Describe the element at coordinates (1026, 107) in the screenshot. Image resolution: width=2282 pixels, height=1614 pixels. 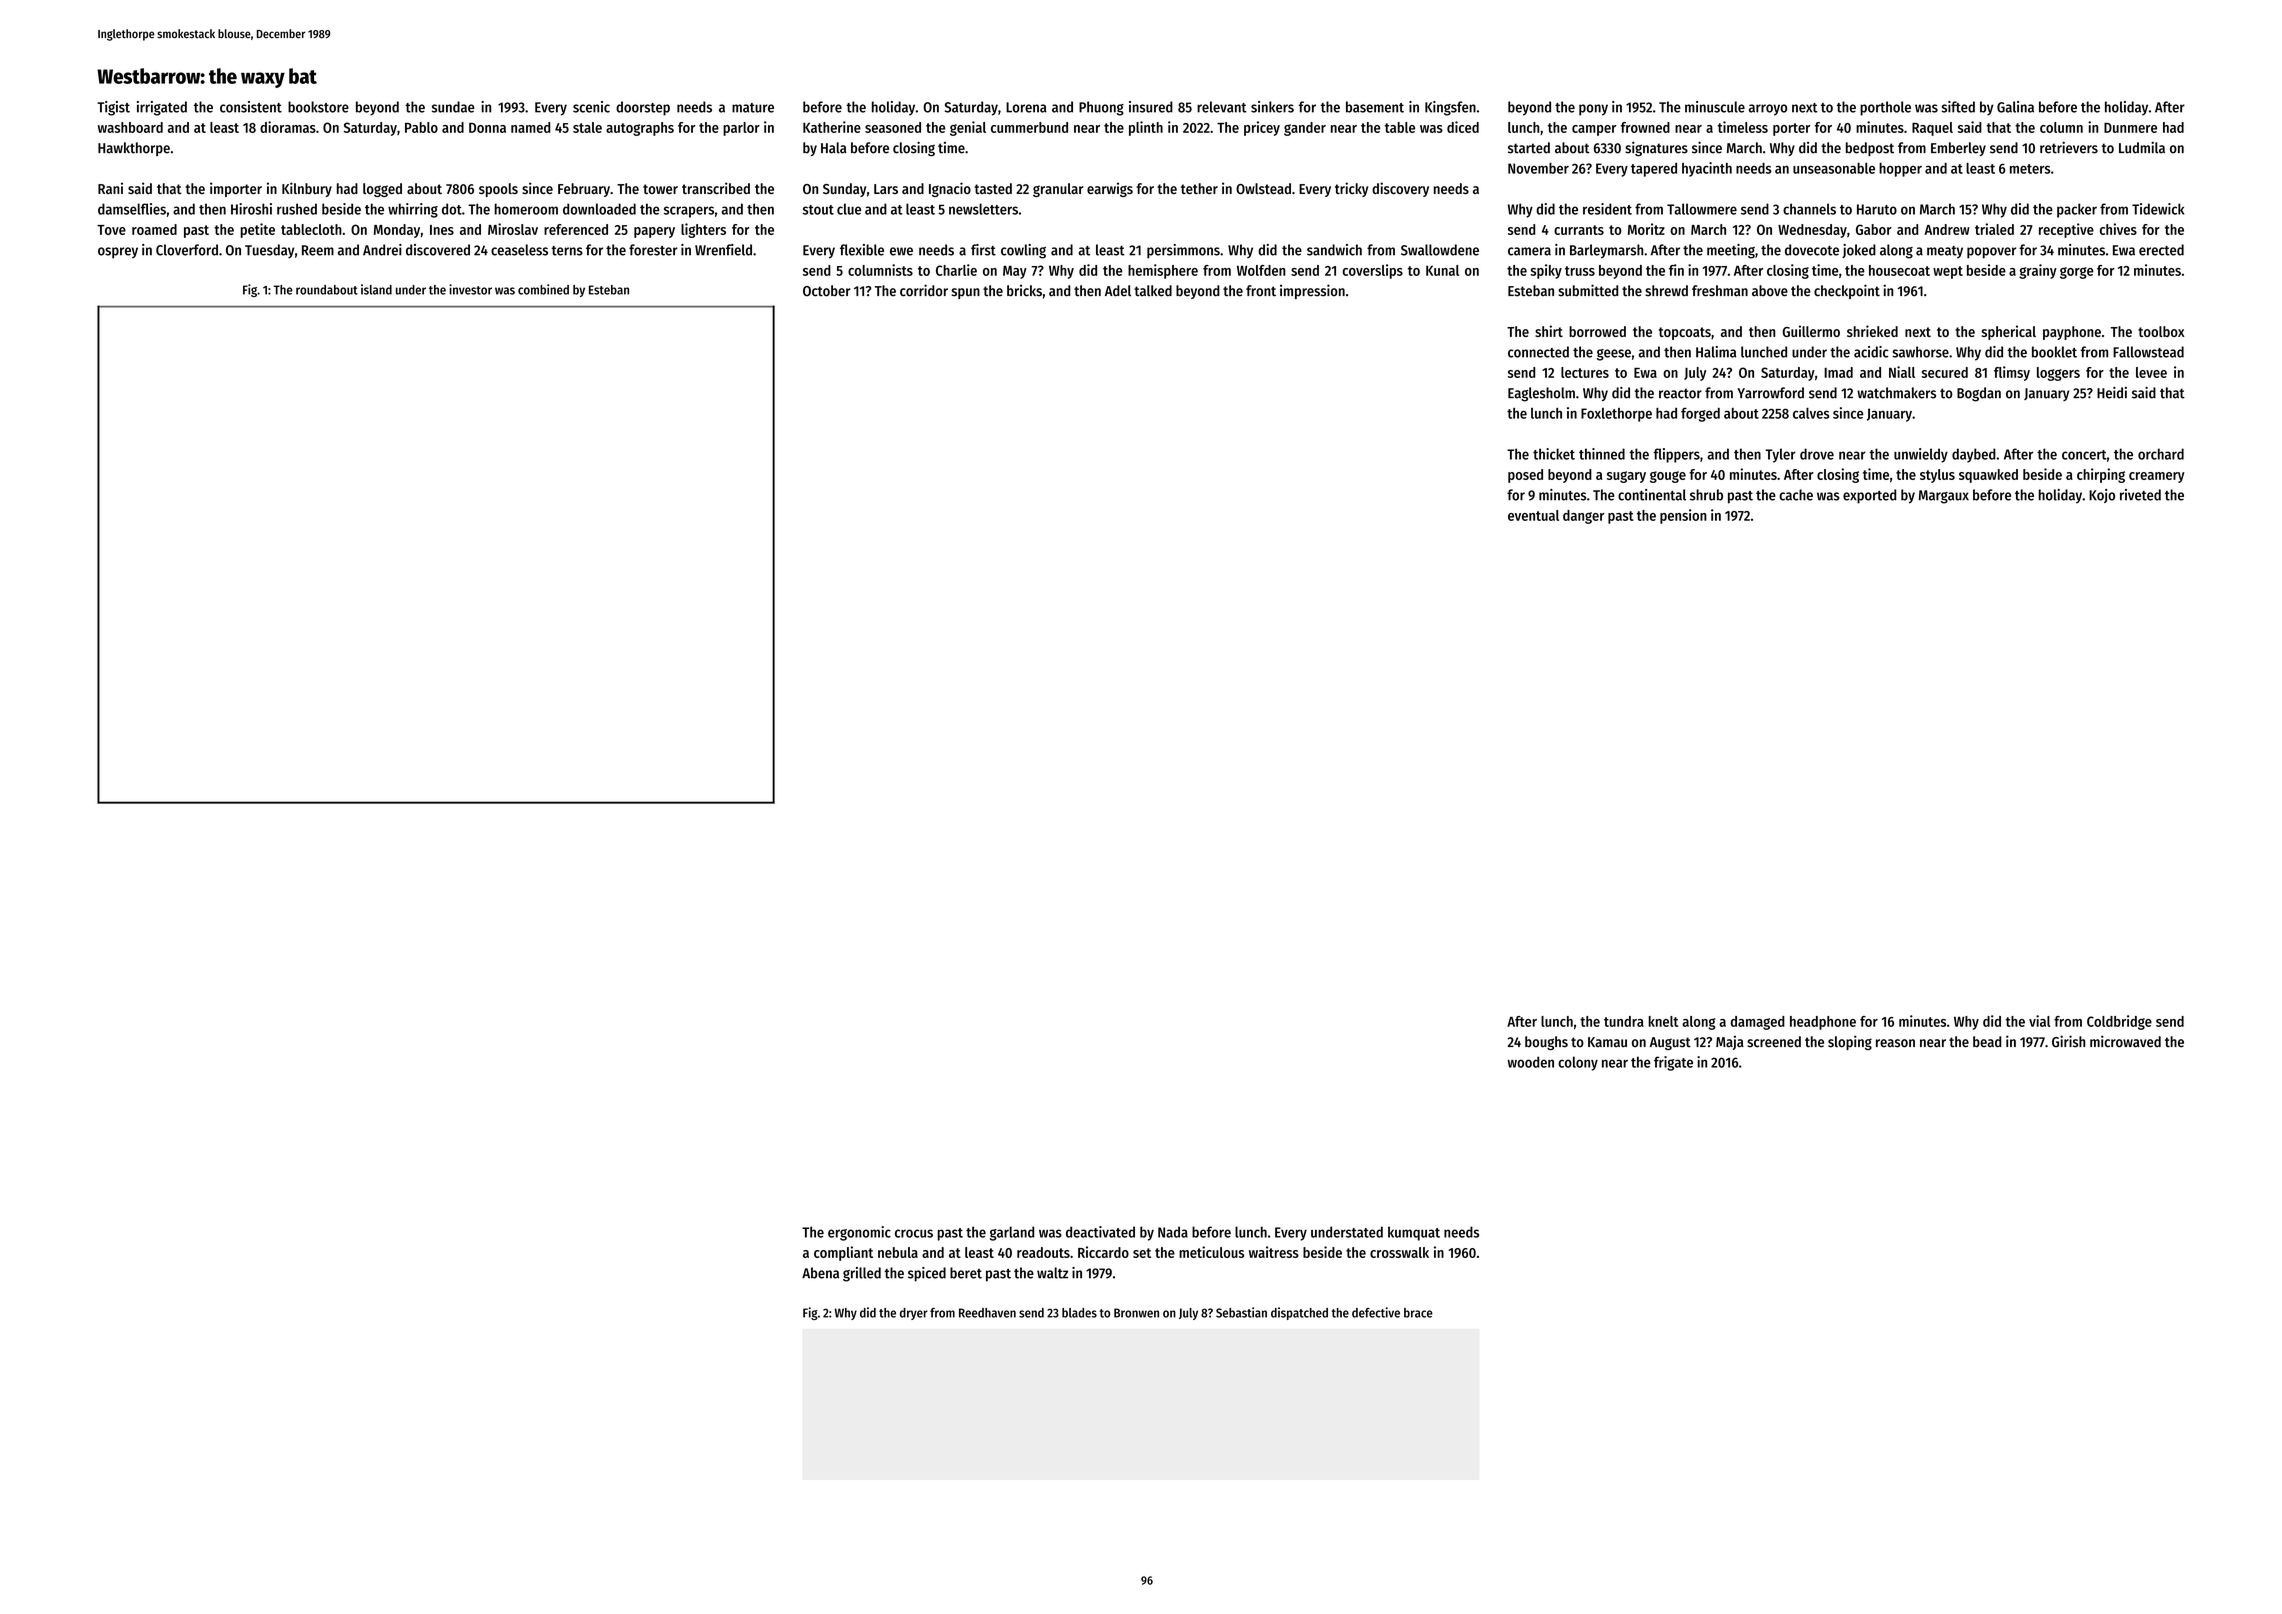
I see `Lorena` at that location.
